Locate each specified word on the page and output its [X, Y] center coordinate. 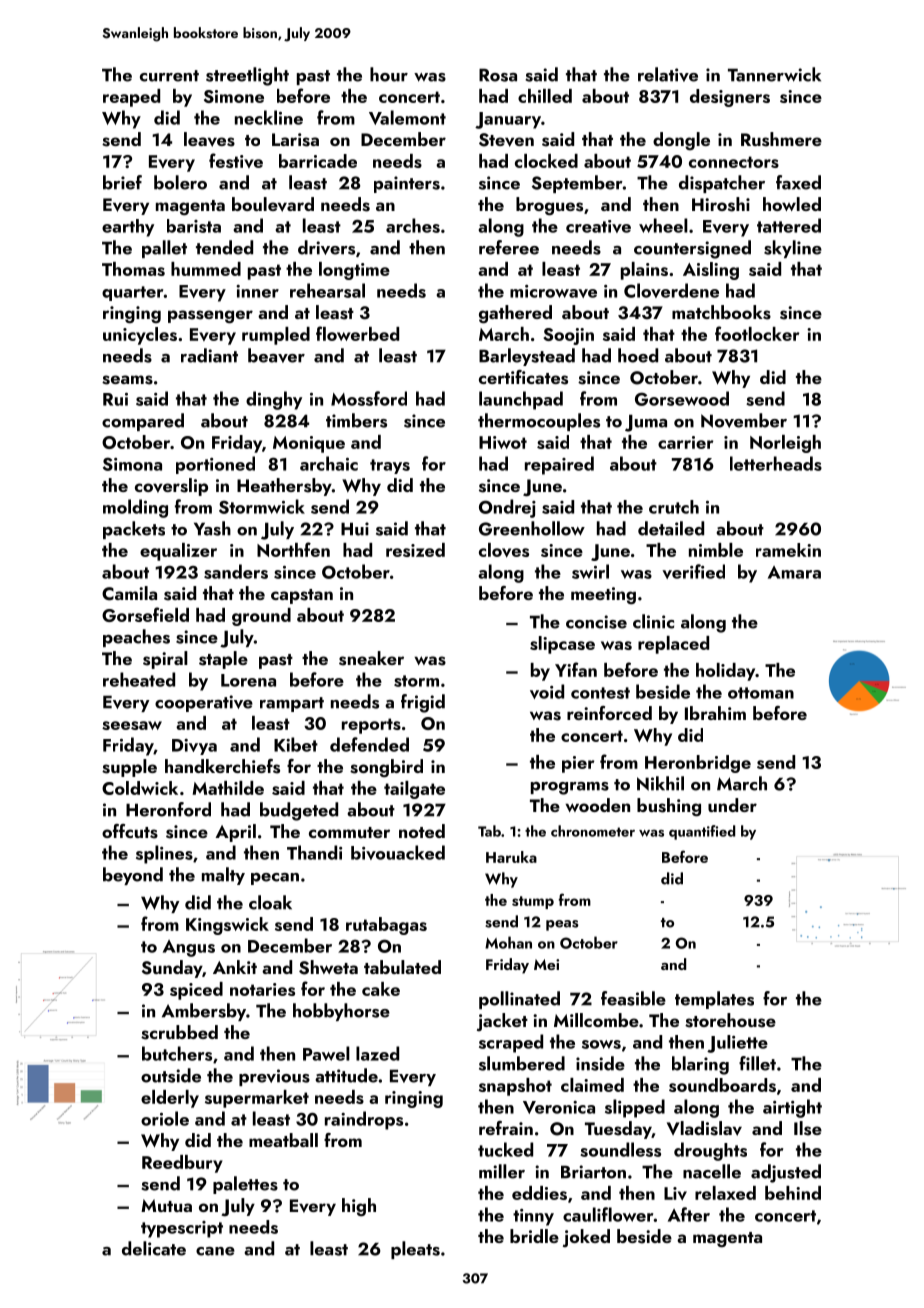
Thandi [314, 852]
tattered [789, 225]
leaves [209, 139]
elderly [170, 1099]
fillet [757, 1063]
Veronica [559, 1107]
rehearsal [327, 290]
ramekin [788, 550]
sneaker [371, 658]
